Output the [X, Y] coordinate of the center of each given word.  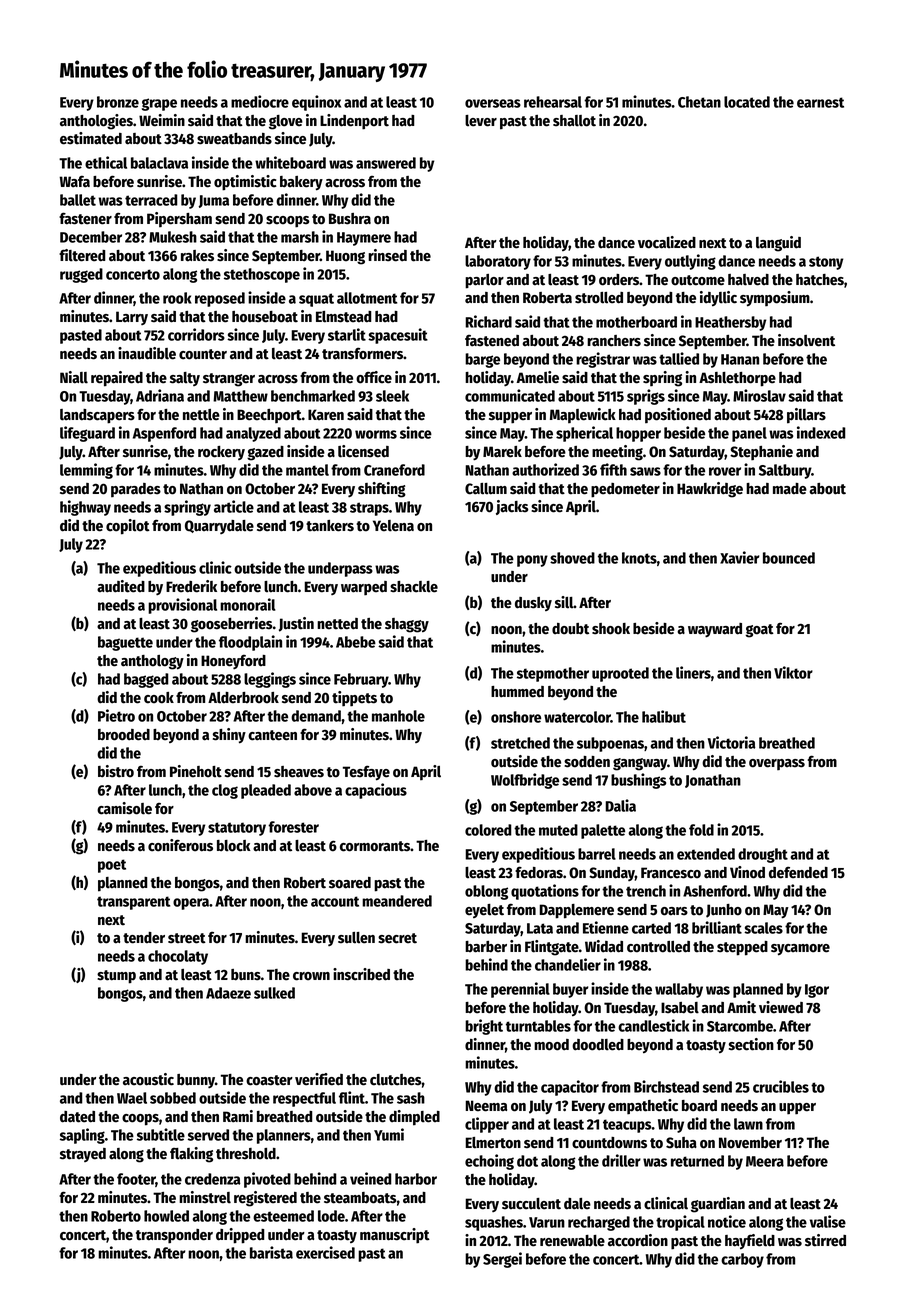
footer [136, 1180]
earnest [820, 102]
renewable [572, 1241]
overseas [493, 103]
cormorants [375, 846]
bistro [116, 771]
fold [701, 830]
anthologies [96, 122]
